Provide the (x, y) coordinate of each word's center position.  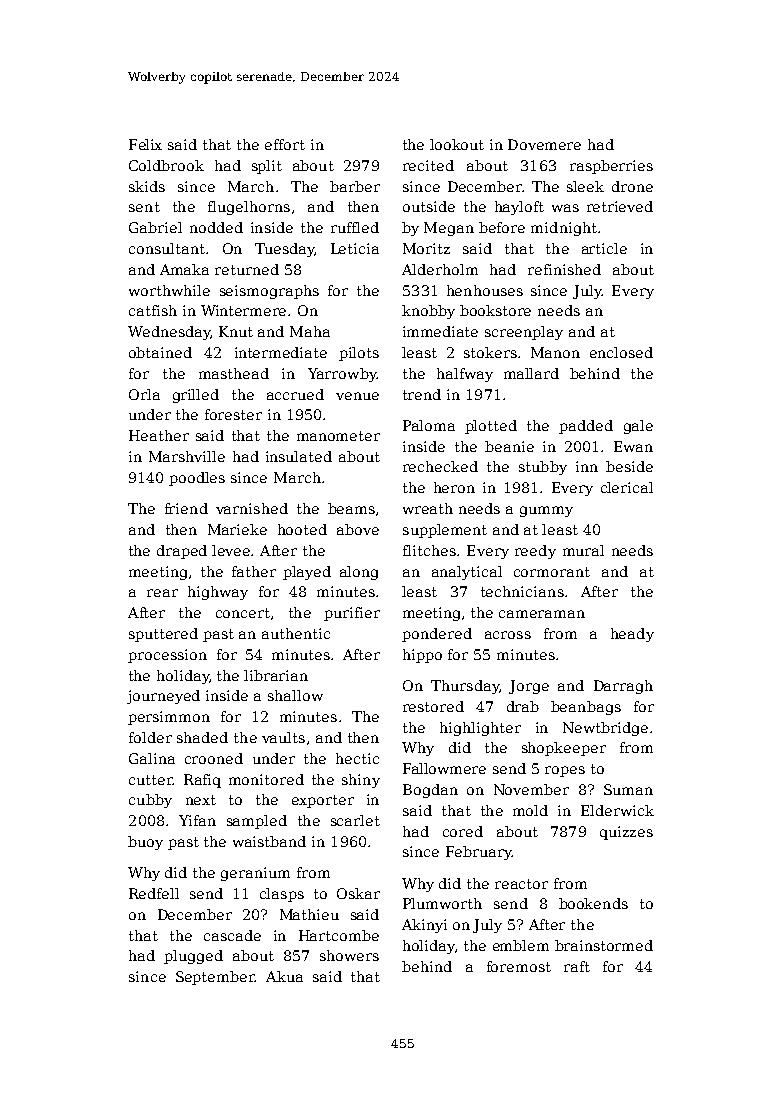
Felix (145, 144)
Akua (284, 976)
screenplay (524, 333)
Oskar (358, 893)
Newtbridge (605, 729)
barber (355, 186)
